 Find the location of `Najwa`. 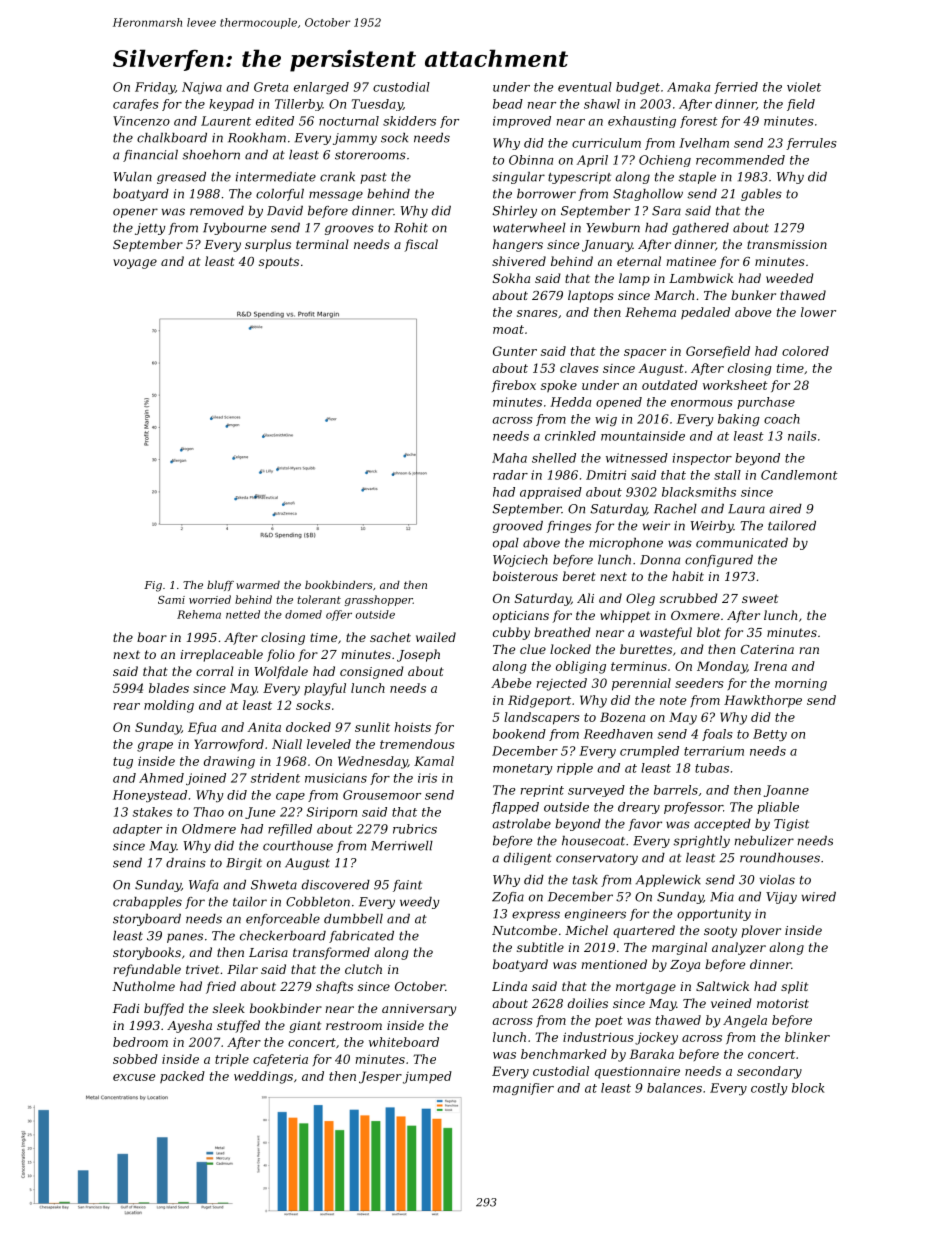

Najwa is located at coordinates (202, 88).
